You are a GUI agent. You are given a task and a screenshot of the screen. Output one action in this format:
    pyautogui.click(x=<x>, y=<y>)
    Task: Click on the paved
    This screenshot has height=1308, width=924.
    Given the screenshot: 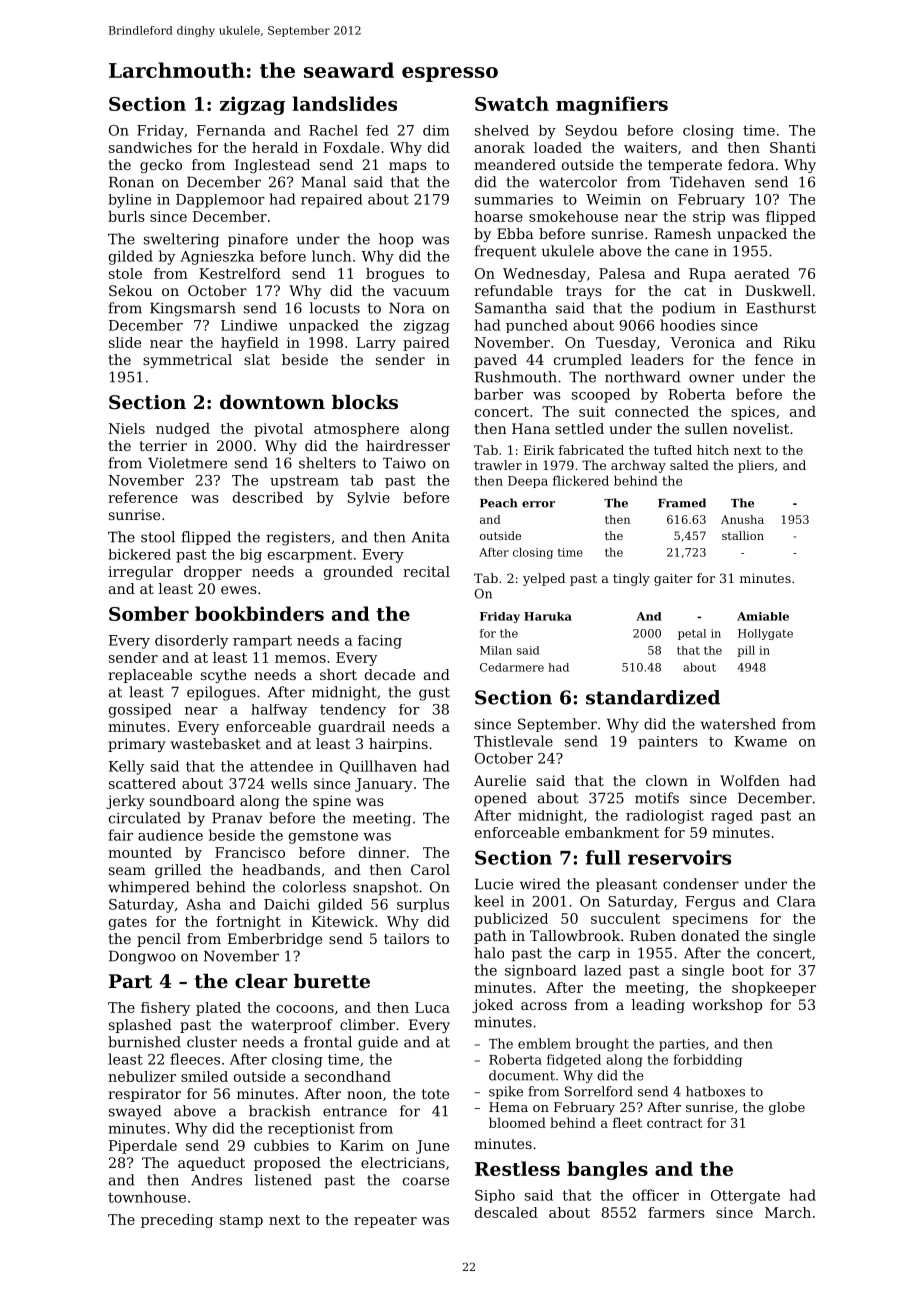 What is the action you would take?
    pyautogui.click(x=495, y=361)
